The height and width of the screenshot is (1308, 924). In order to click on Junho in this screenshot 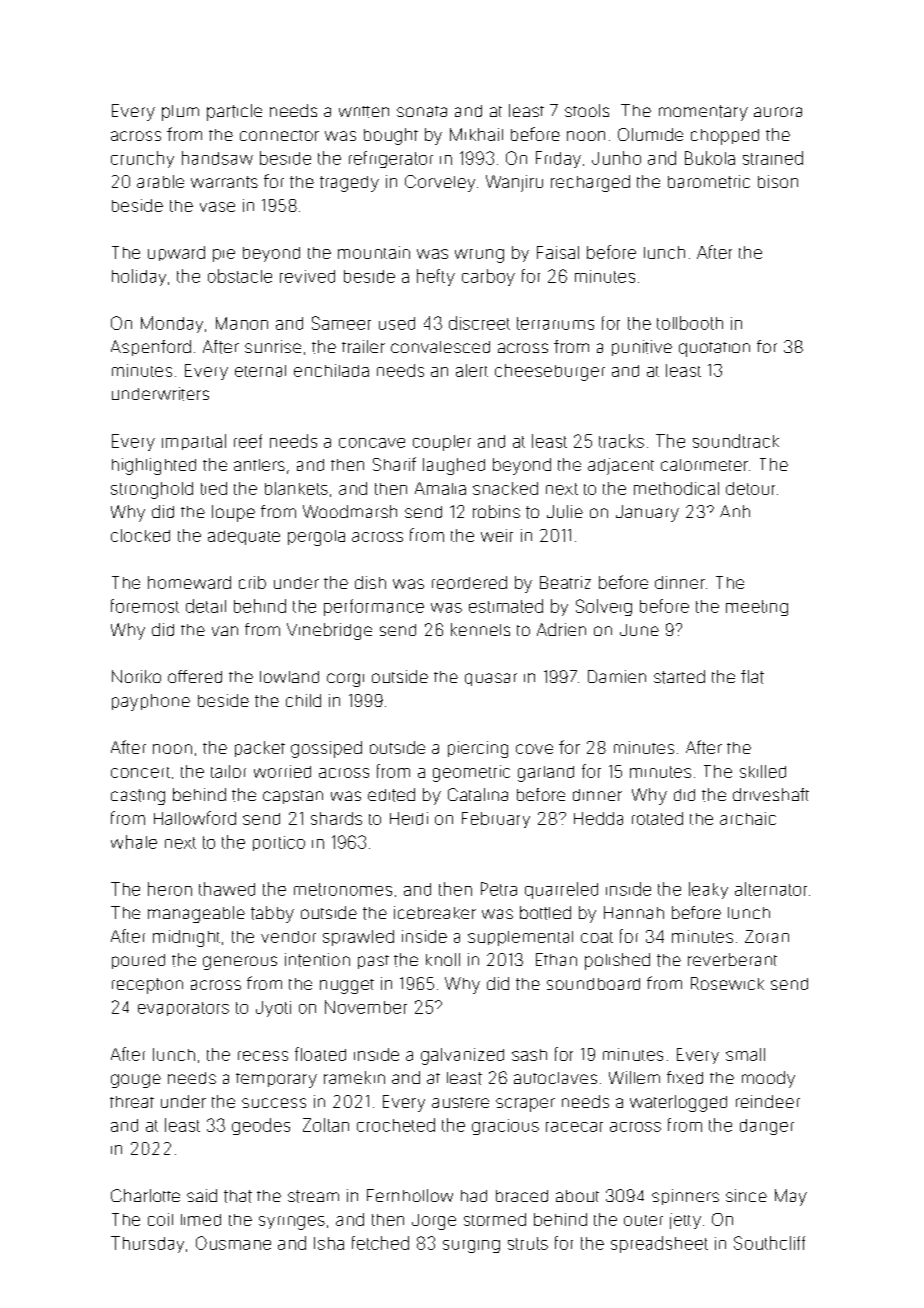, I will do `click(616, 158)`.
